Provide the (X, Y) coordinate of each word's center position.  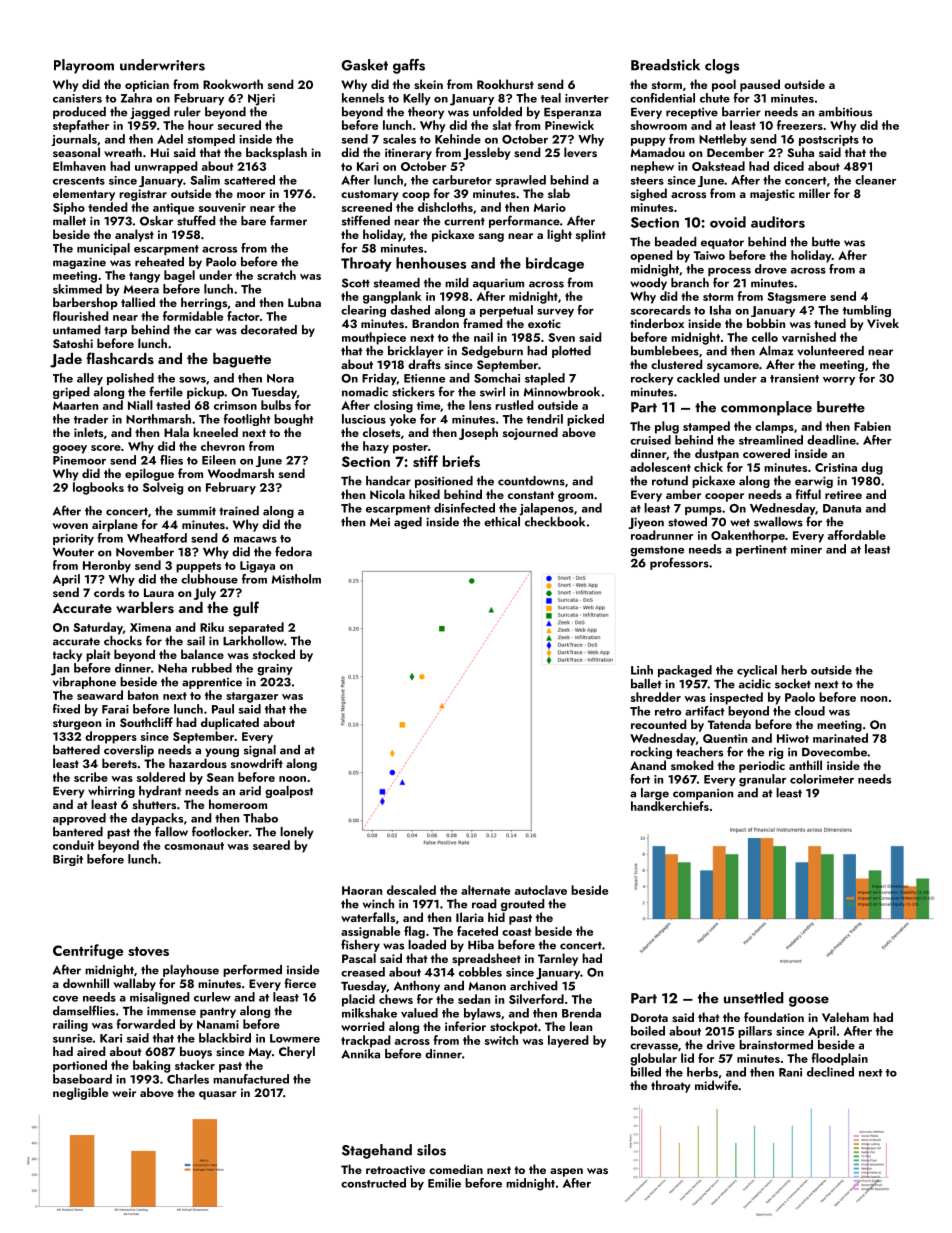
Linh (642, 670)
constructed (373, 1183)
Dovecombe (834, 752)
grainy (275, 670)
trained (239, 511)
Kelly (417, 99)
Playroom (84, 66)
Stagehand (377, 1151)
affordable (857, 535)
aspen (566, 1172)
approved (79, 819)
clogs (722, 66)
